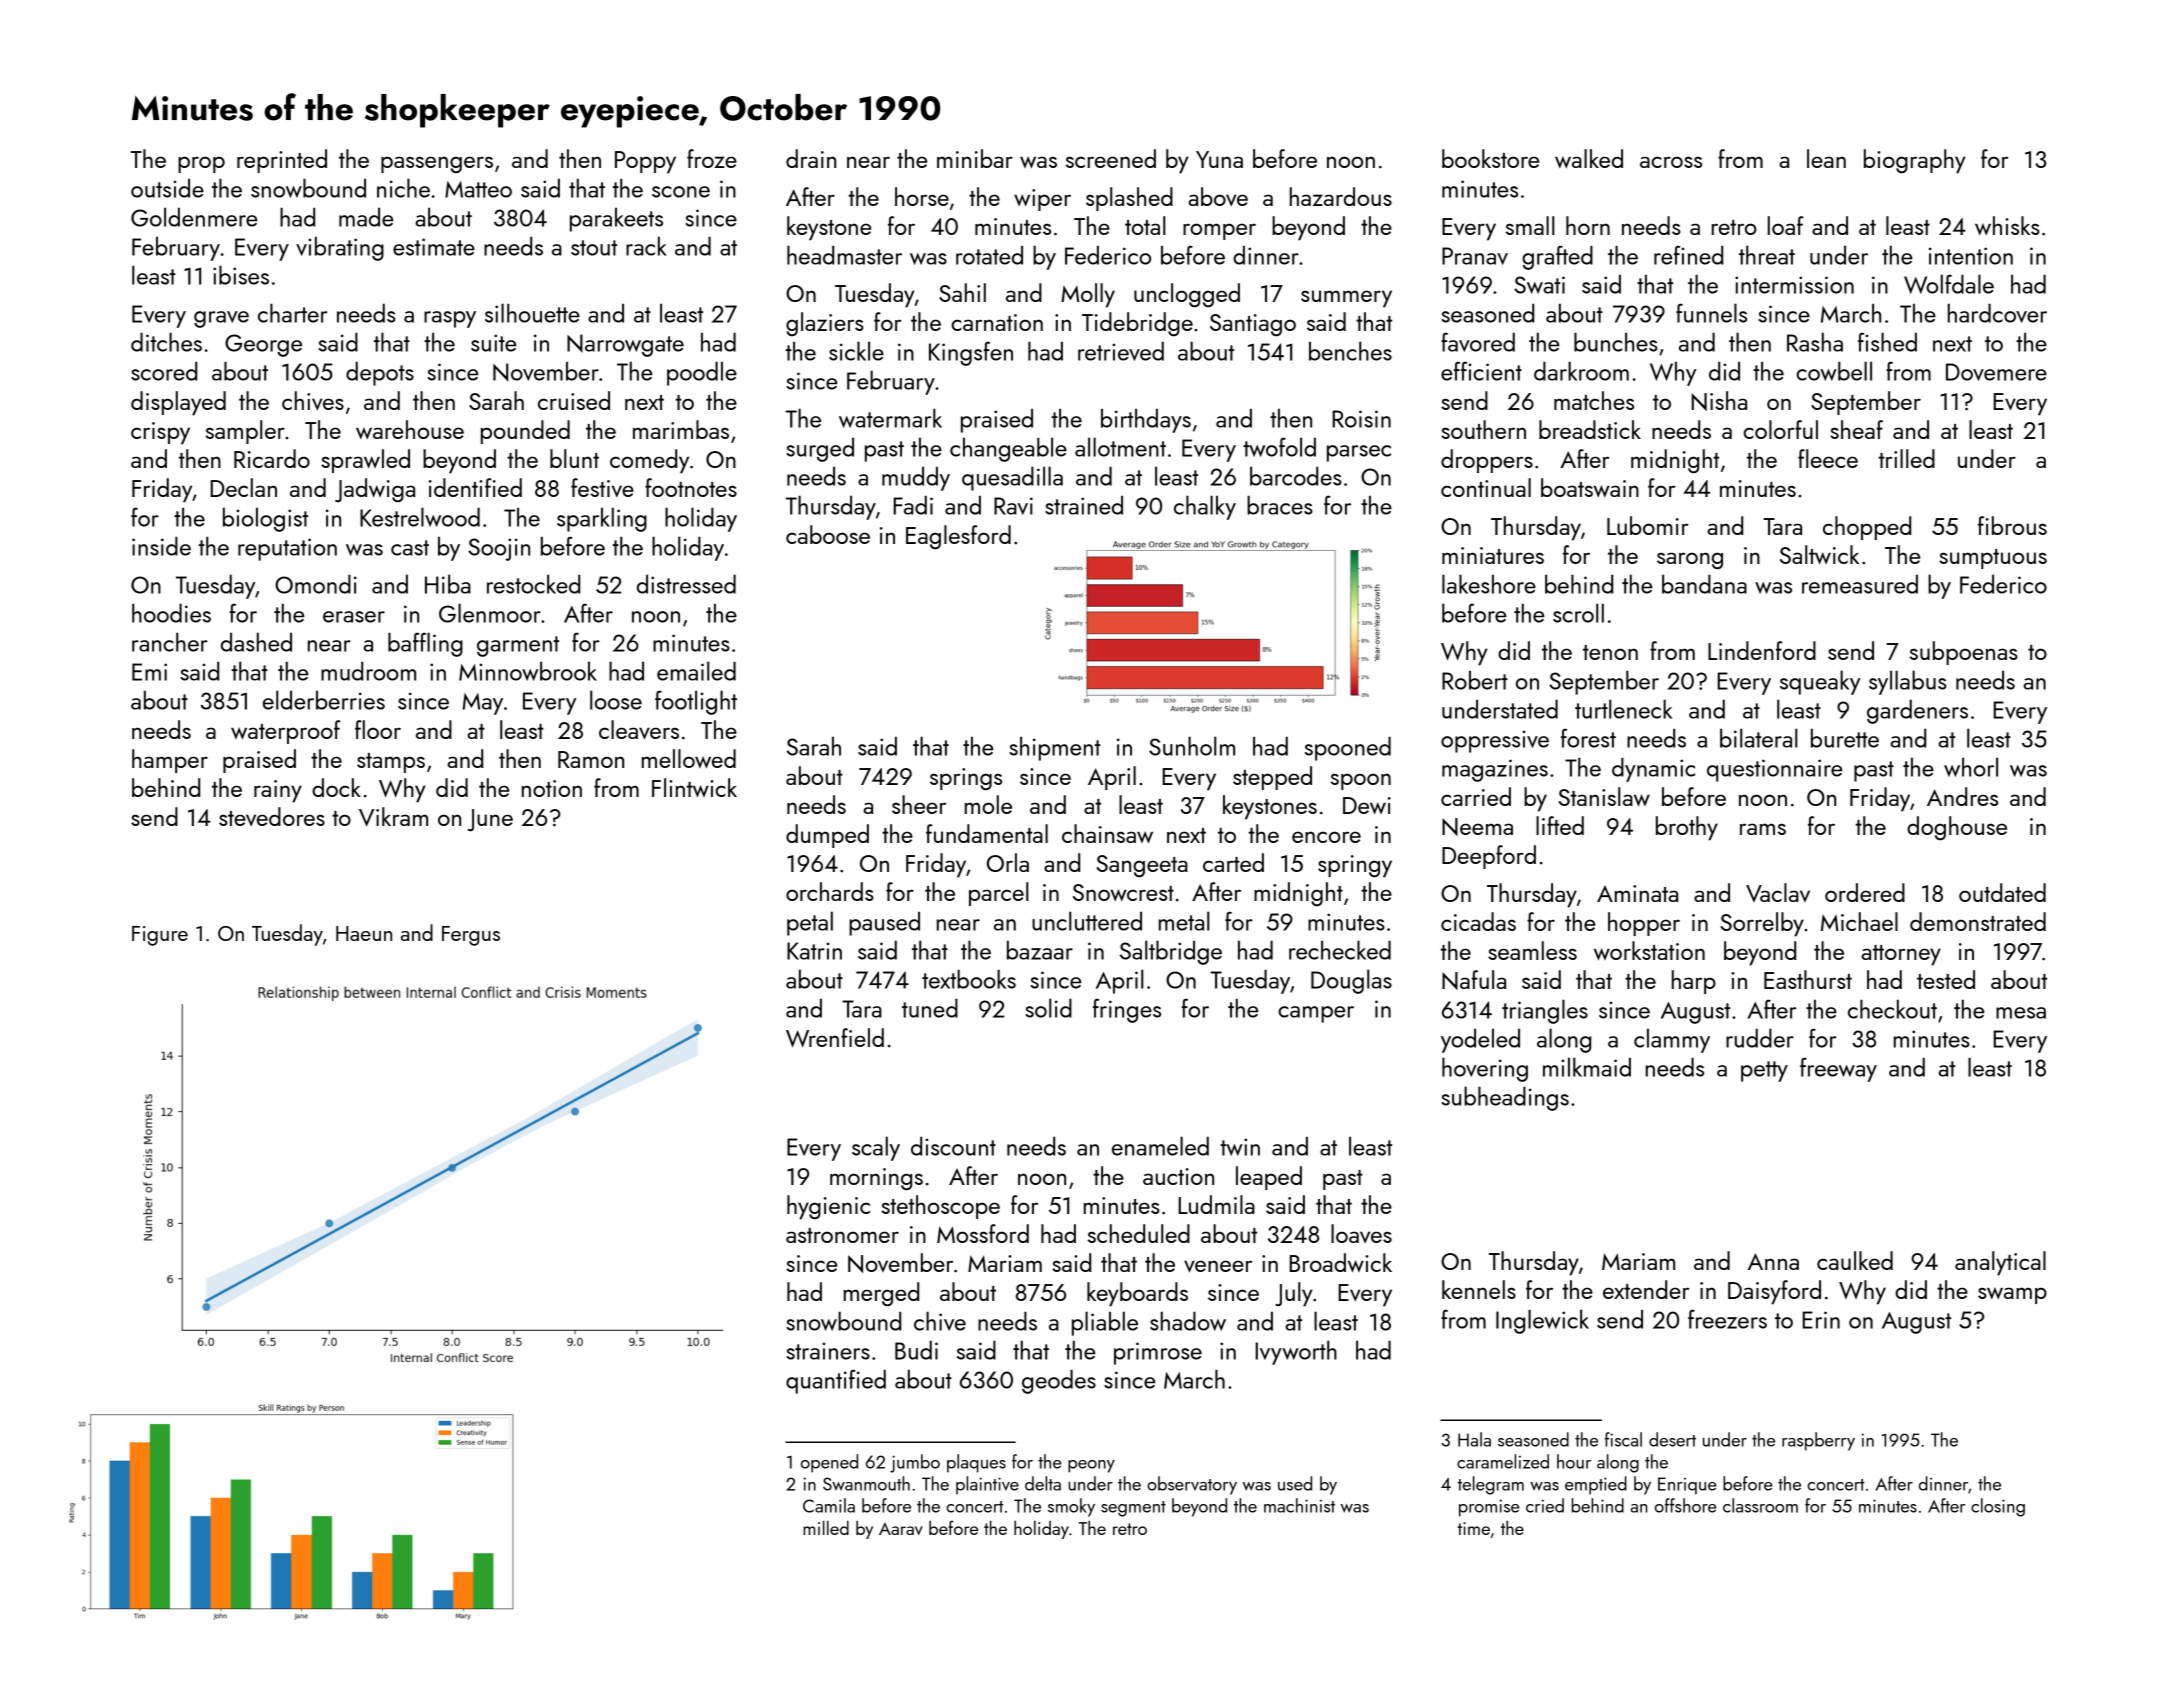 The height and width of the screenshot is (1683, 2178). What do you see at coordinates (160, 433) in the screenshot?
I see `crispy` at bounding box center [160, 433].
